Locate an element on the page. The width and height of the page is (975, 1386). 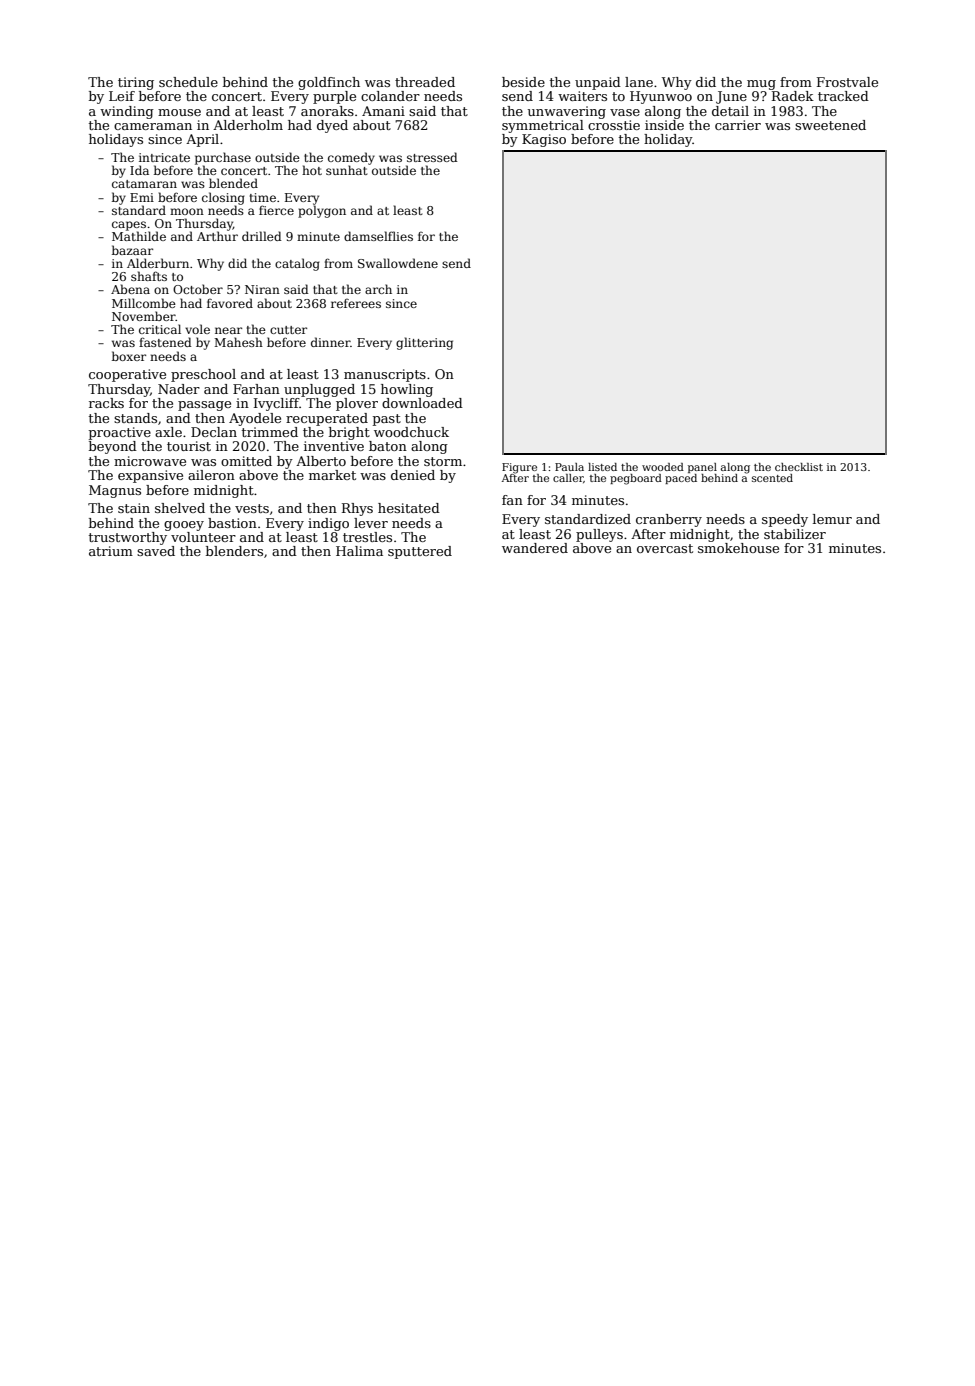
glittering is located at coordinates (424, 343).
